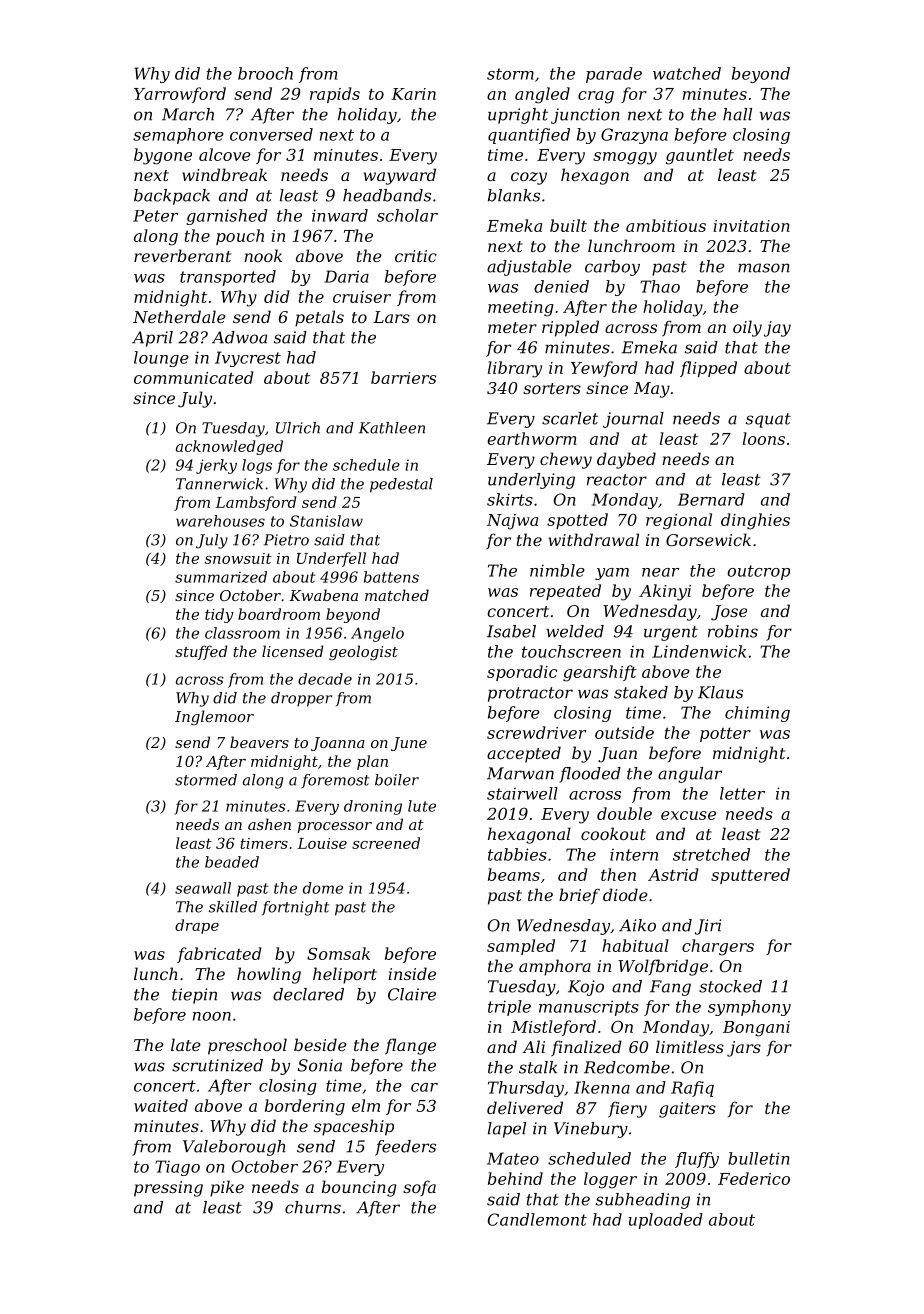  I want to click on brooch, so click(265, 73).
